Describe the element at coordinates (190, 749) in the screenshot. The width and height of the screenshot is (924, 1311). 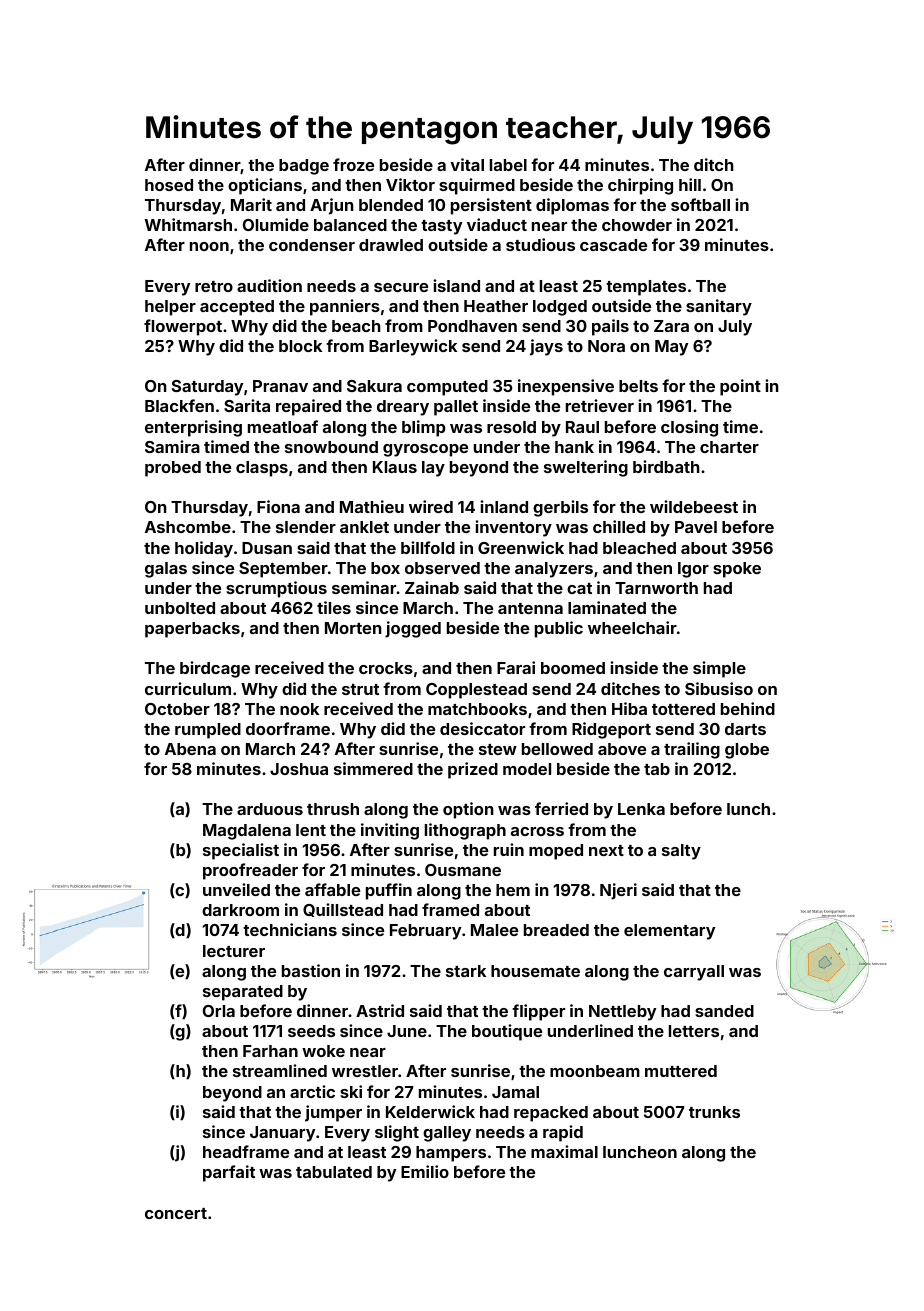
I see `Abena` at that location.
